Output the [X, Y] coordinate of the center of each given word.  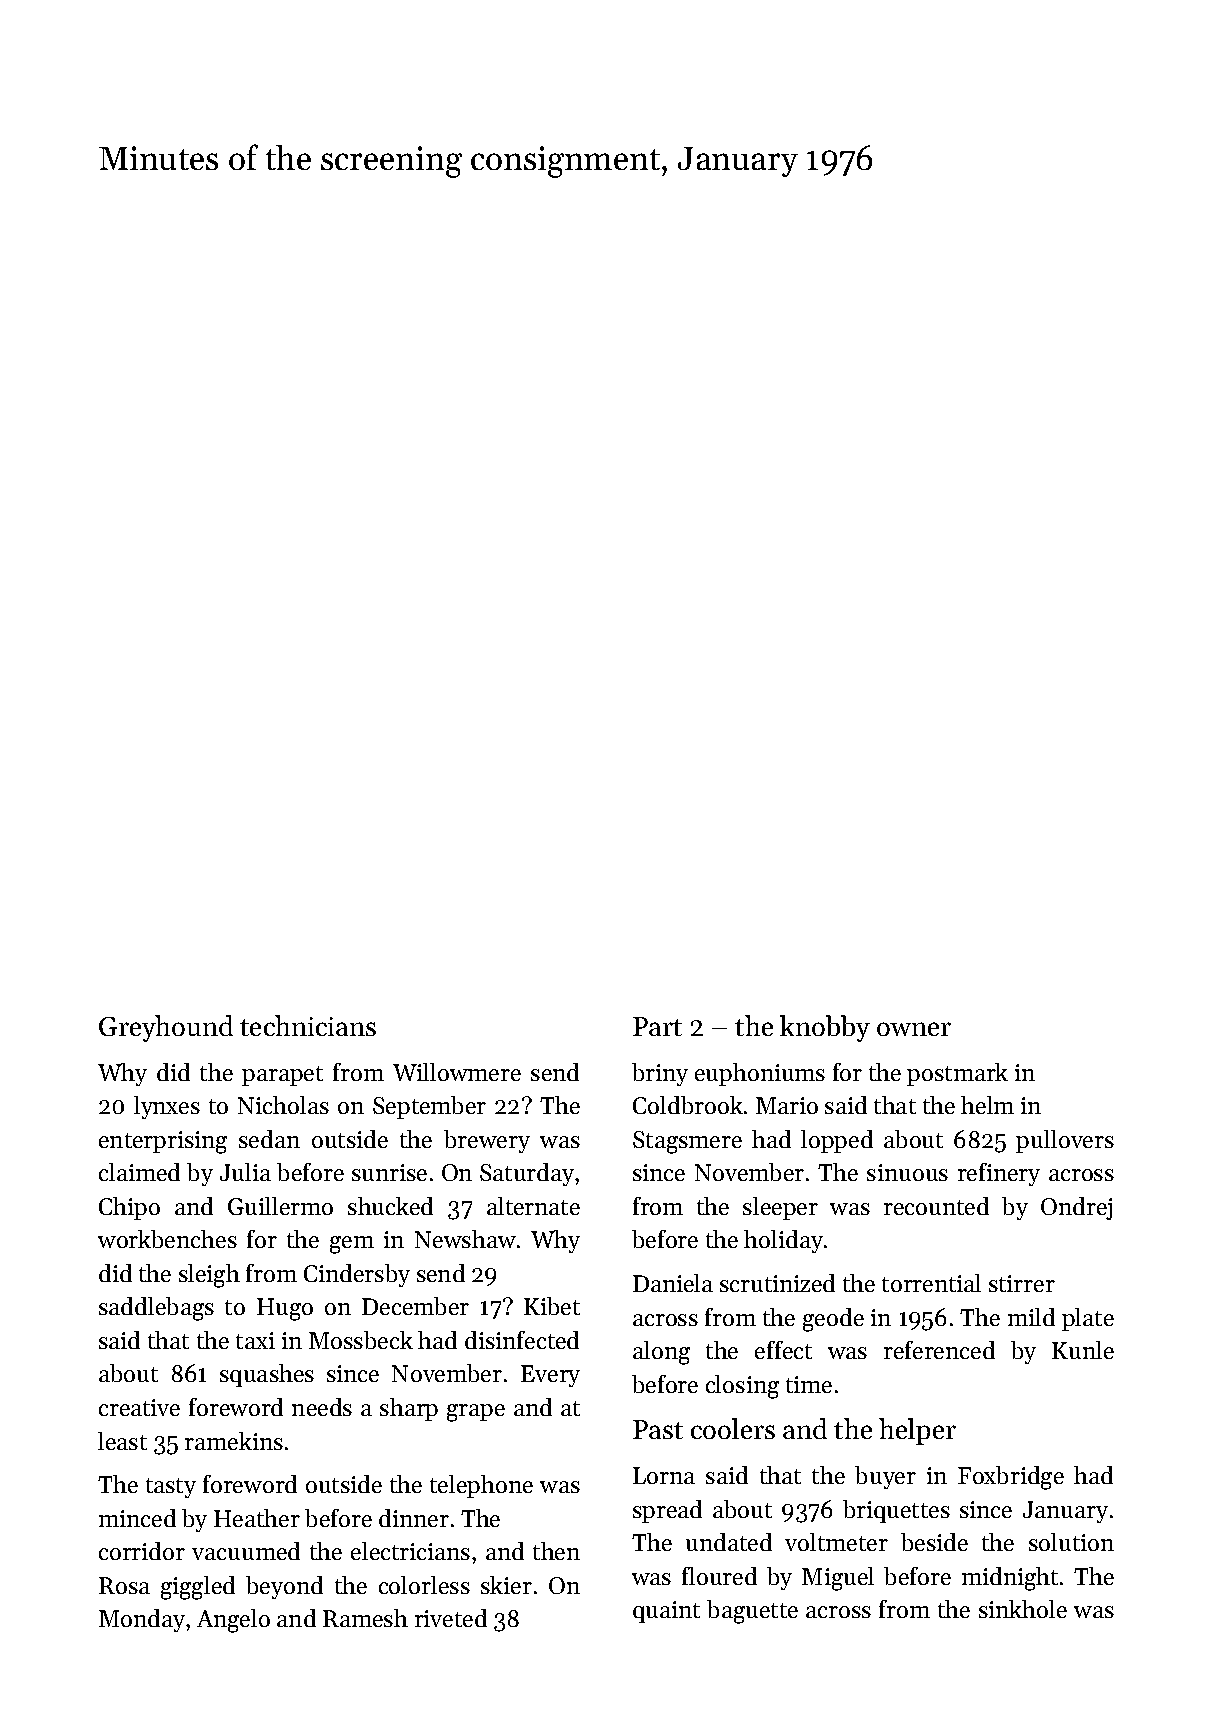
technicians [308, 1025]
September [429, 1107]
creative [139, 1407]
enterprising [163, 1142]
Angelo [233, 1621]
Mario [787, 1105]
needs [322, 1407]
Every [550, 1376]
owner [914, 1029]
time [809, 1384]
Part [657, 1026]
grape [476, 1413]
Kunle [1083, 1350]
